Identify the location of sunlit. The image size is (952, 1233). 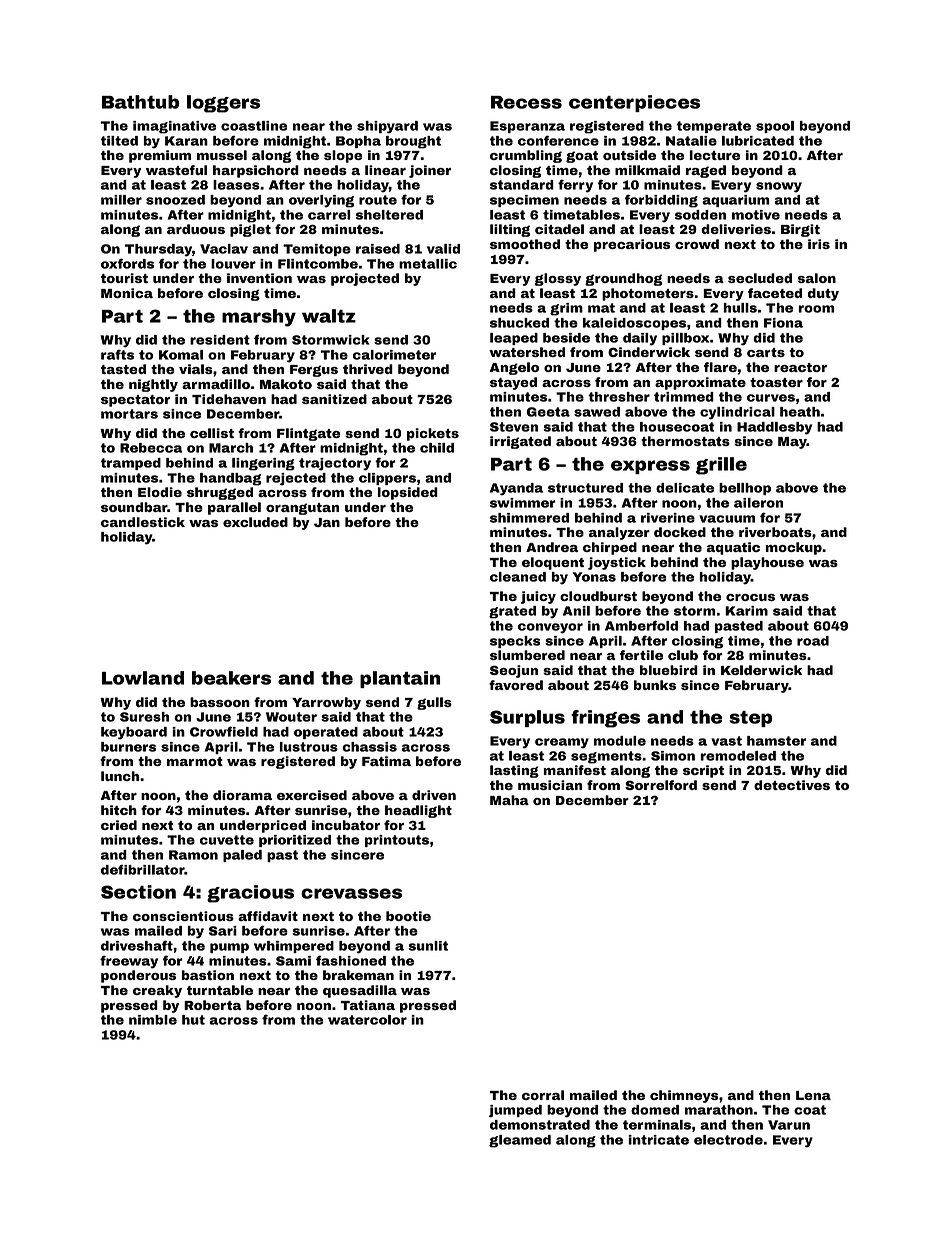
(428, 946).
